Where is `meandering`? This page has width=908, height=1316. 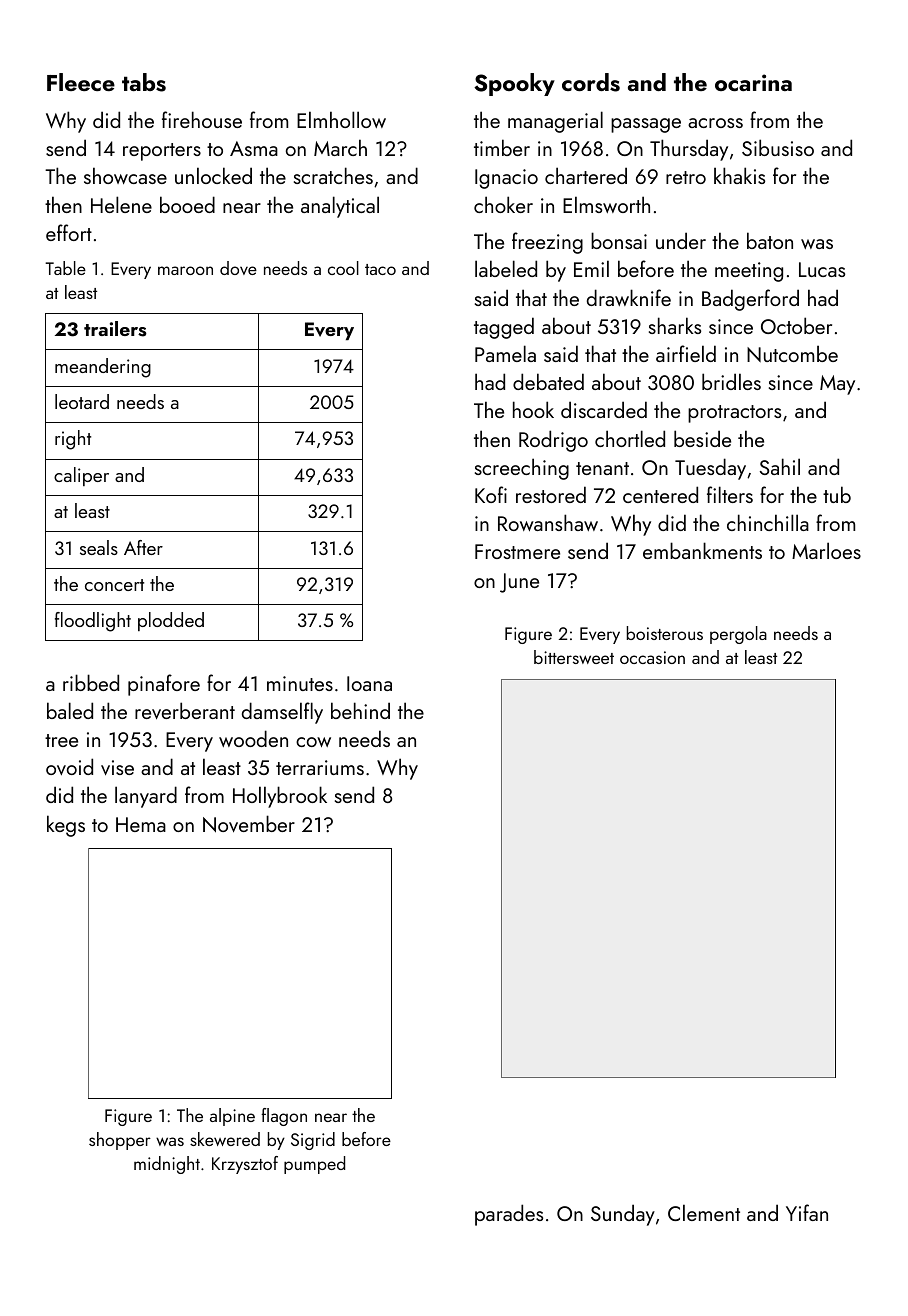
meandering is located at coordinates (103, 368).
